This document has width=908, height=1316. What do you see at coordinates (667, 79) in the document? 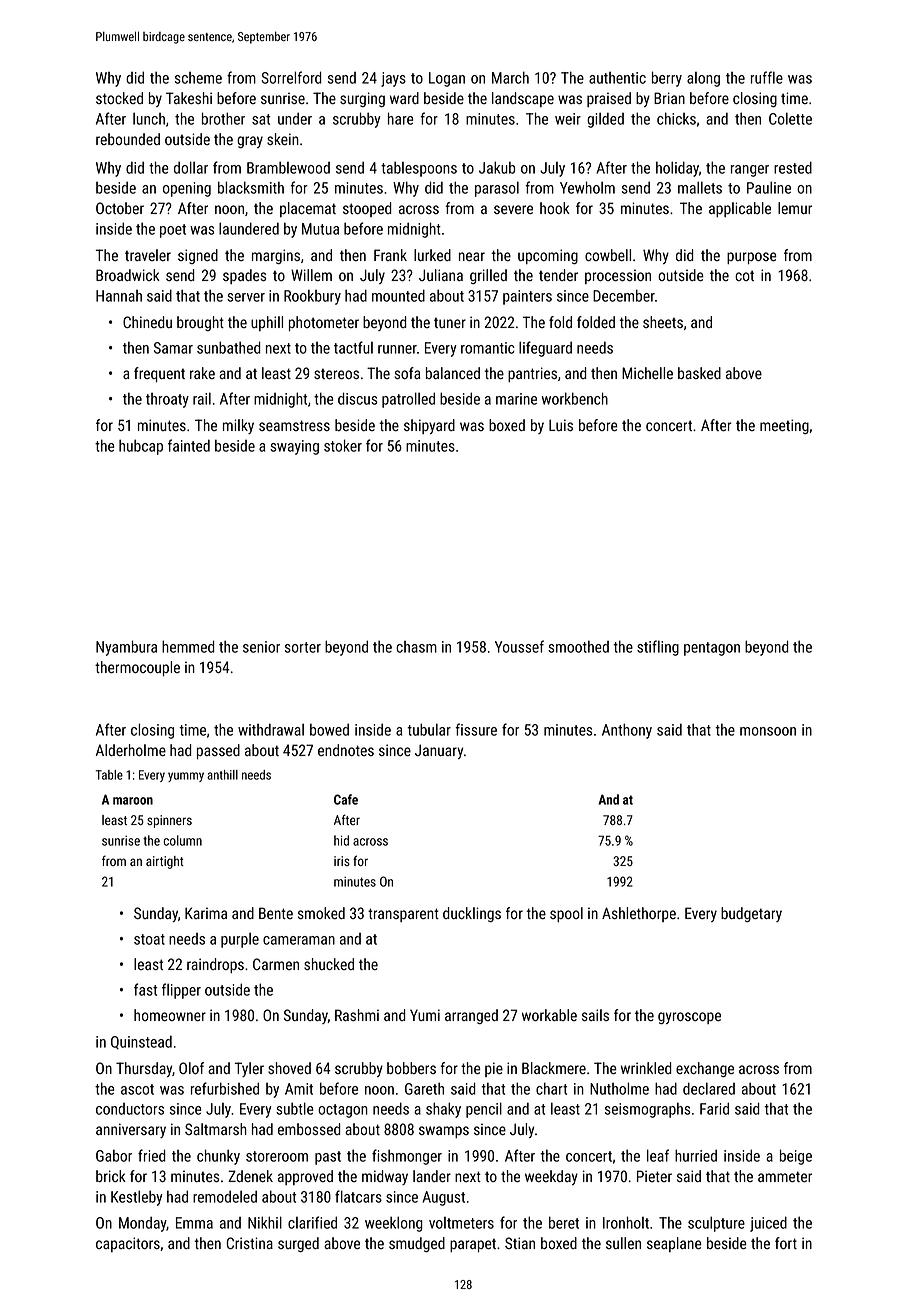
I see `berry` at bounding box center [667, 79].
